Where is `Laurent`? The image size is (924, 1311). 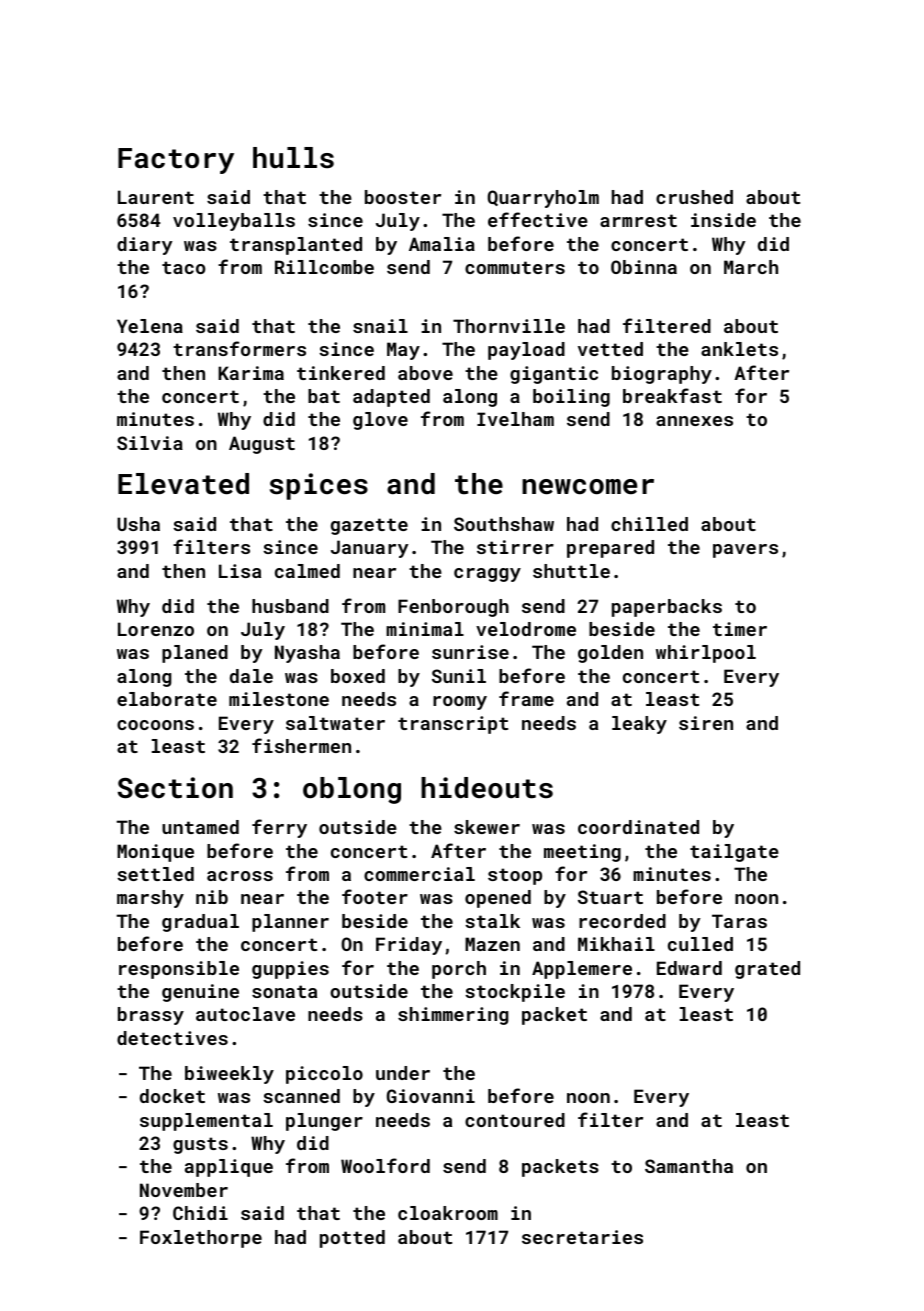 Laurent is located at coordinates (156, 197).
